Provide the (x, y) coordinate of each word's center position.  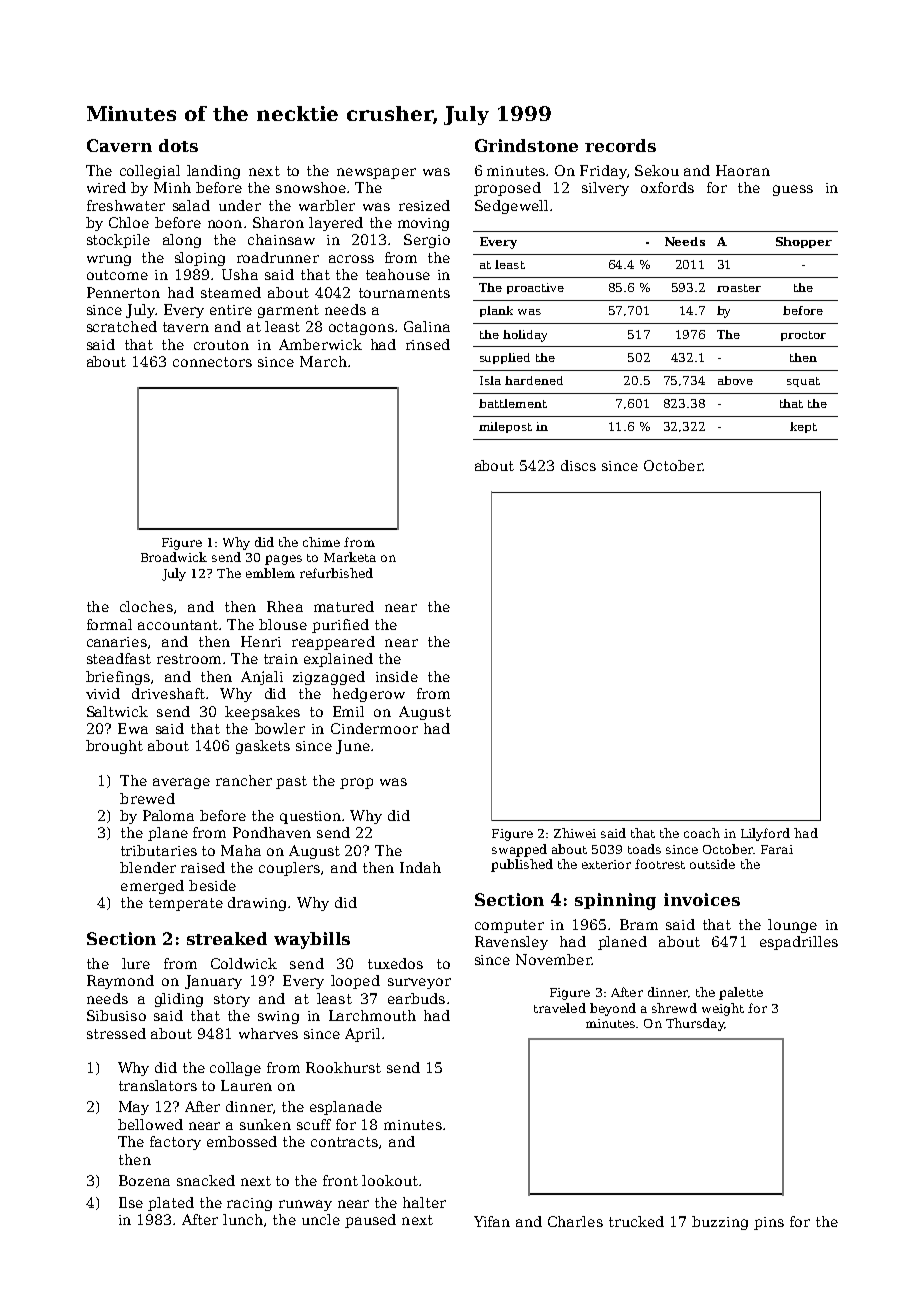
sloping (200, 259)
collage (235, 1069)
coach (702, 833)
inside (397, 676)
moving (423, 224)
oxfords (667, 187)
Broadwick (174, 557)
